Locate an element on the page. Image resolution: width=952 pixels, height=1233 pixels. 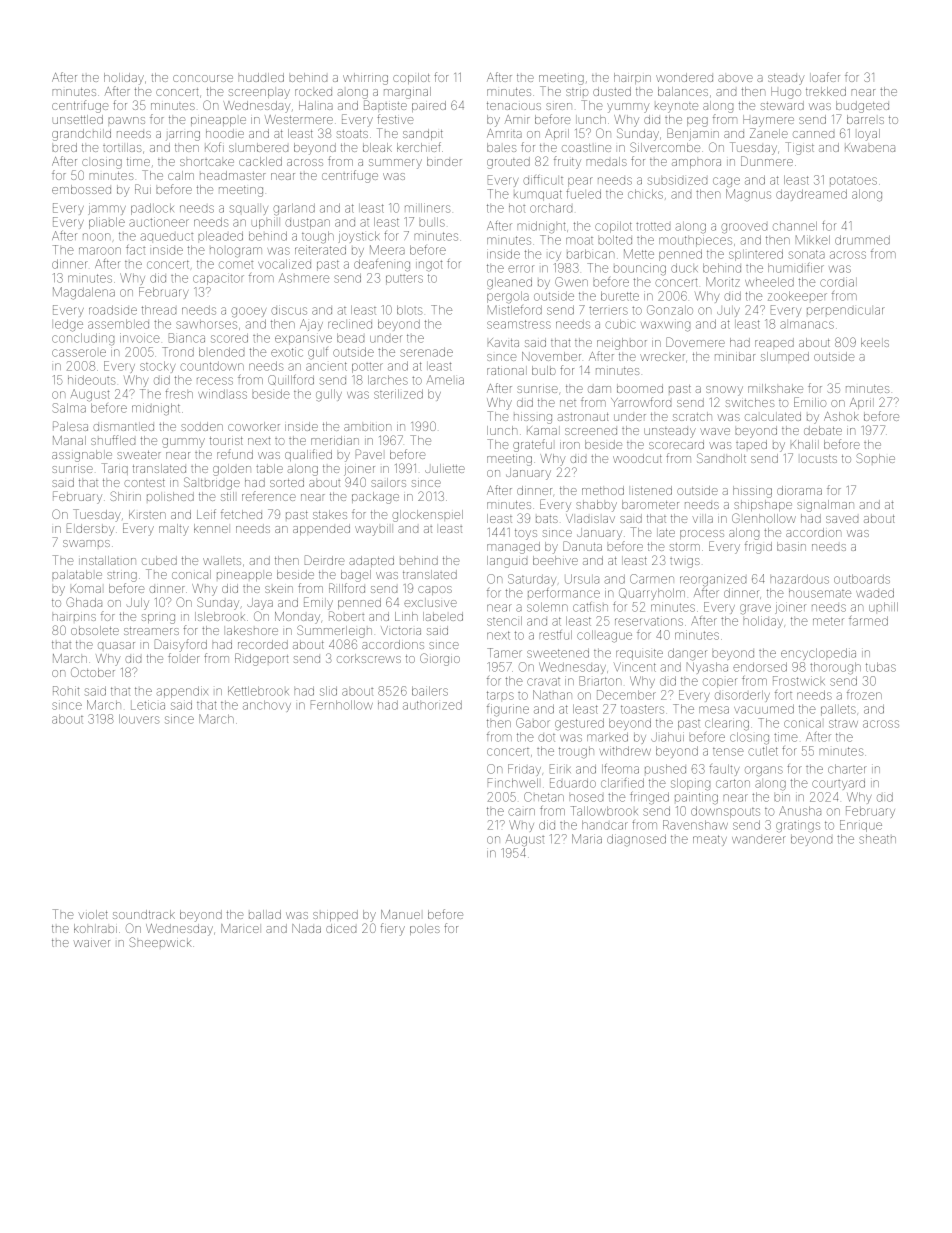
snowy is located at coordinates (724, 391).
